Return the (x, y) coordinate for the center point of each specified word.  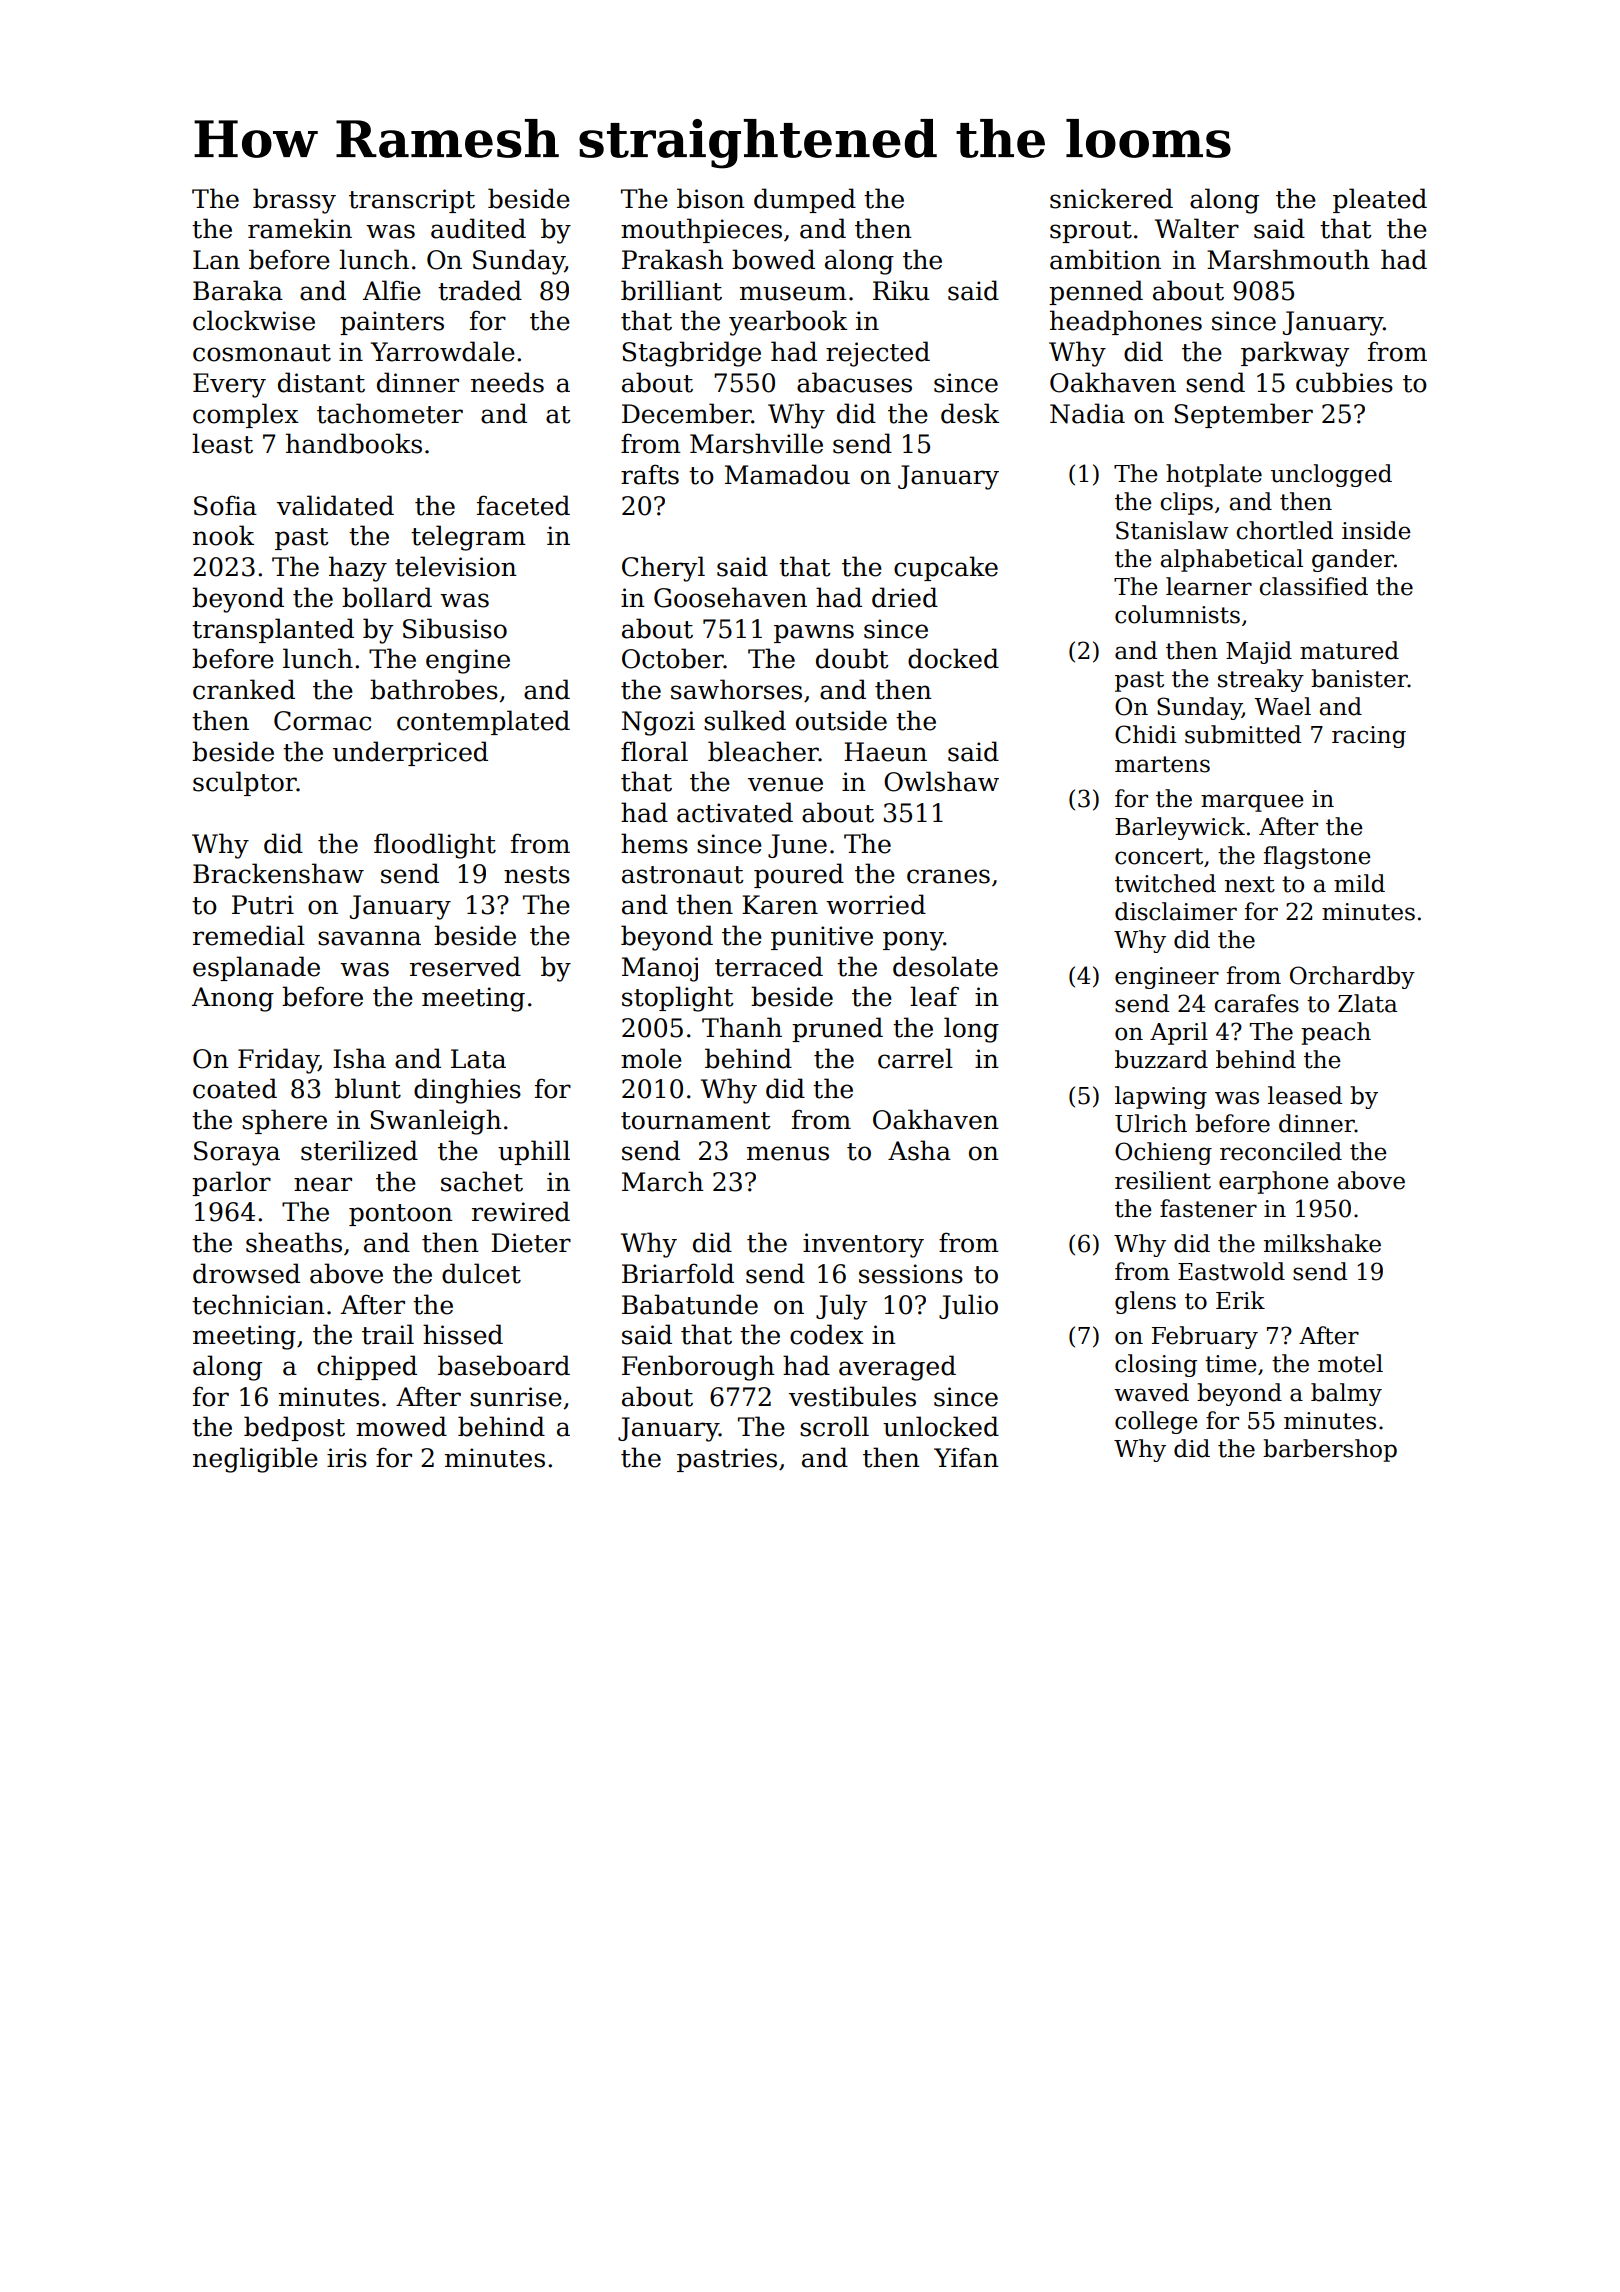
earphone (1274, 1182)
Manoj (660, 969)
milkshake (1322, 1243)
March (663, 1181)
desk (970, 413)
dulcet (481, 1273)
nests (537, 875)
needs (507, 382)
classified (1314, 586)
